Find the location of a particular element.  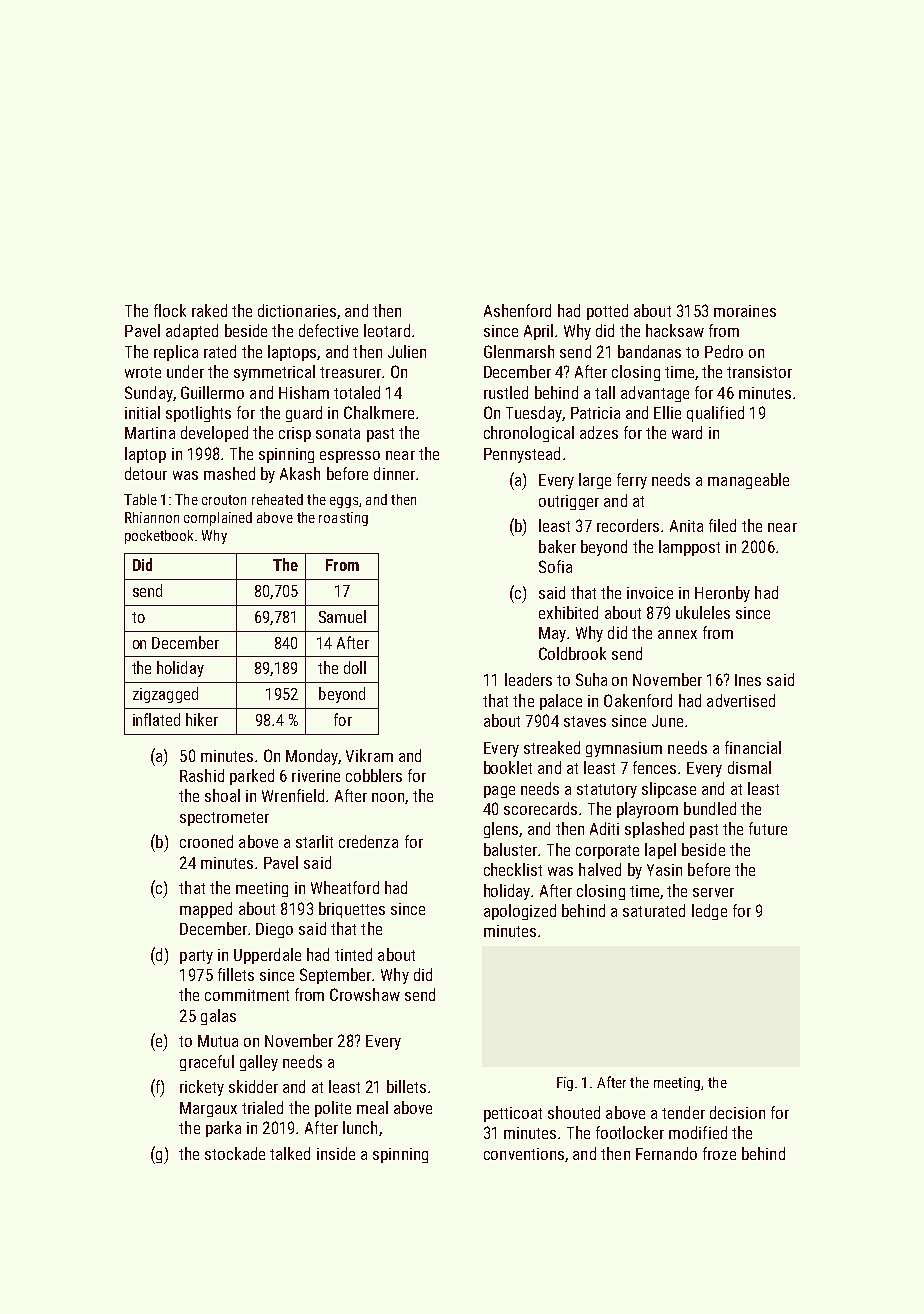

leotard is located at coordinates (387, 330).
